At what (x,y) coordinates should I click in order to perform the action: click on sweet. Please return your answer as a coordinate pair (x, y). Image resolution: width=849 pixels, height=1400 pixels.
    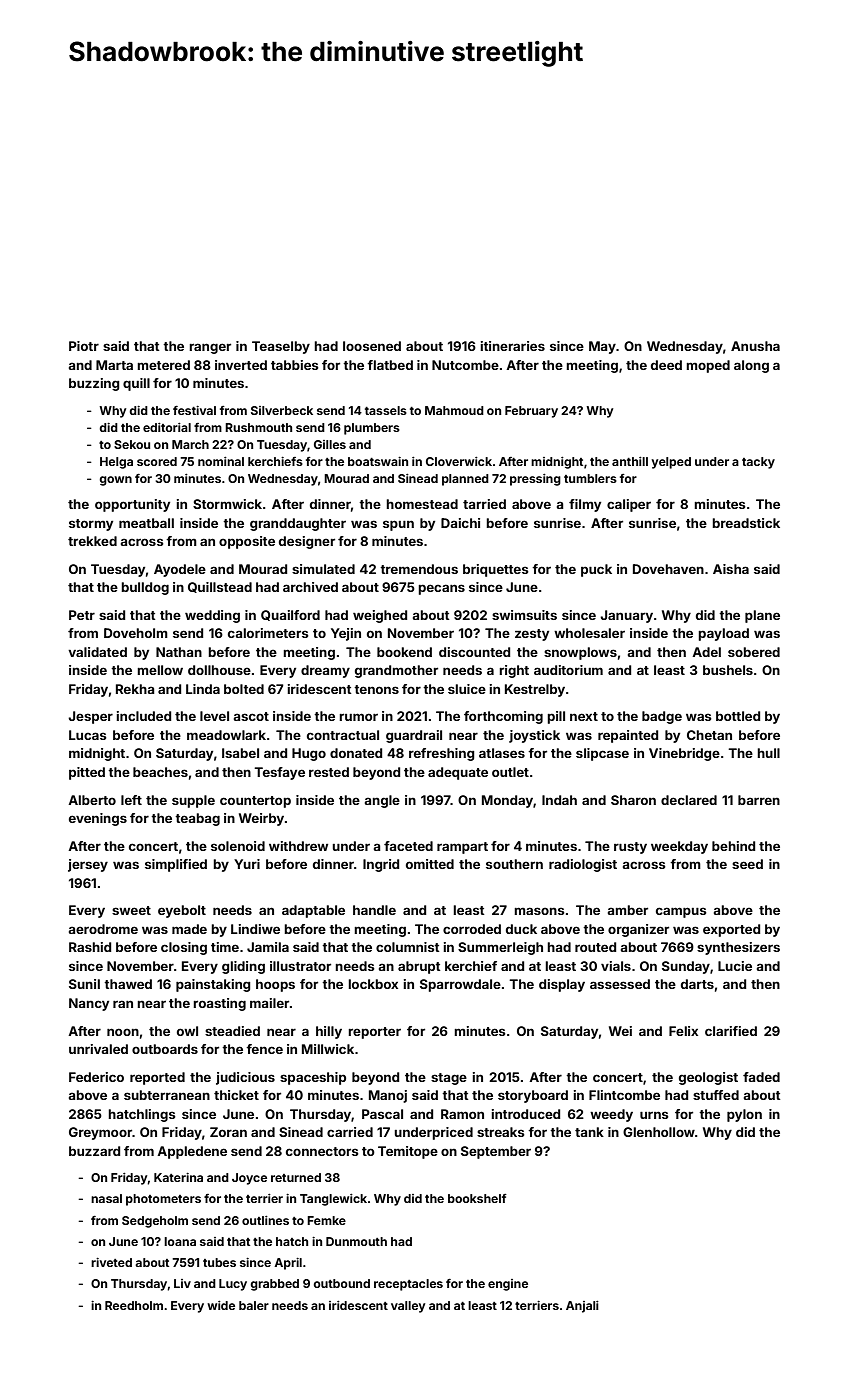
    Looking at the image, I should click on (131, 910).
